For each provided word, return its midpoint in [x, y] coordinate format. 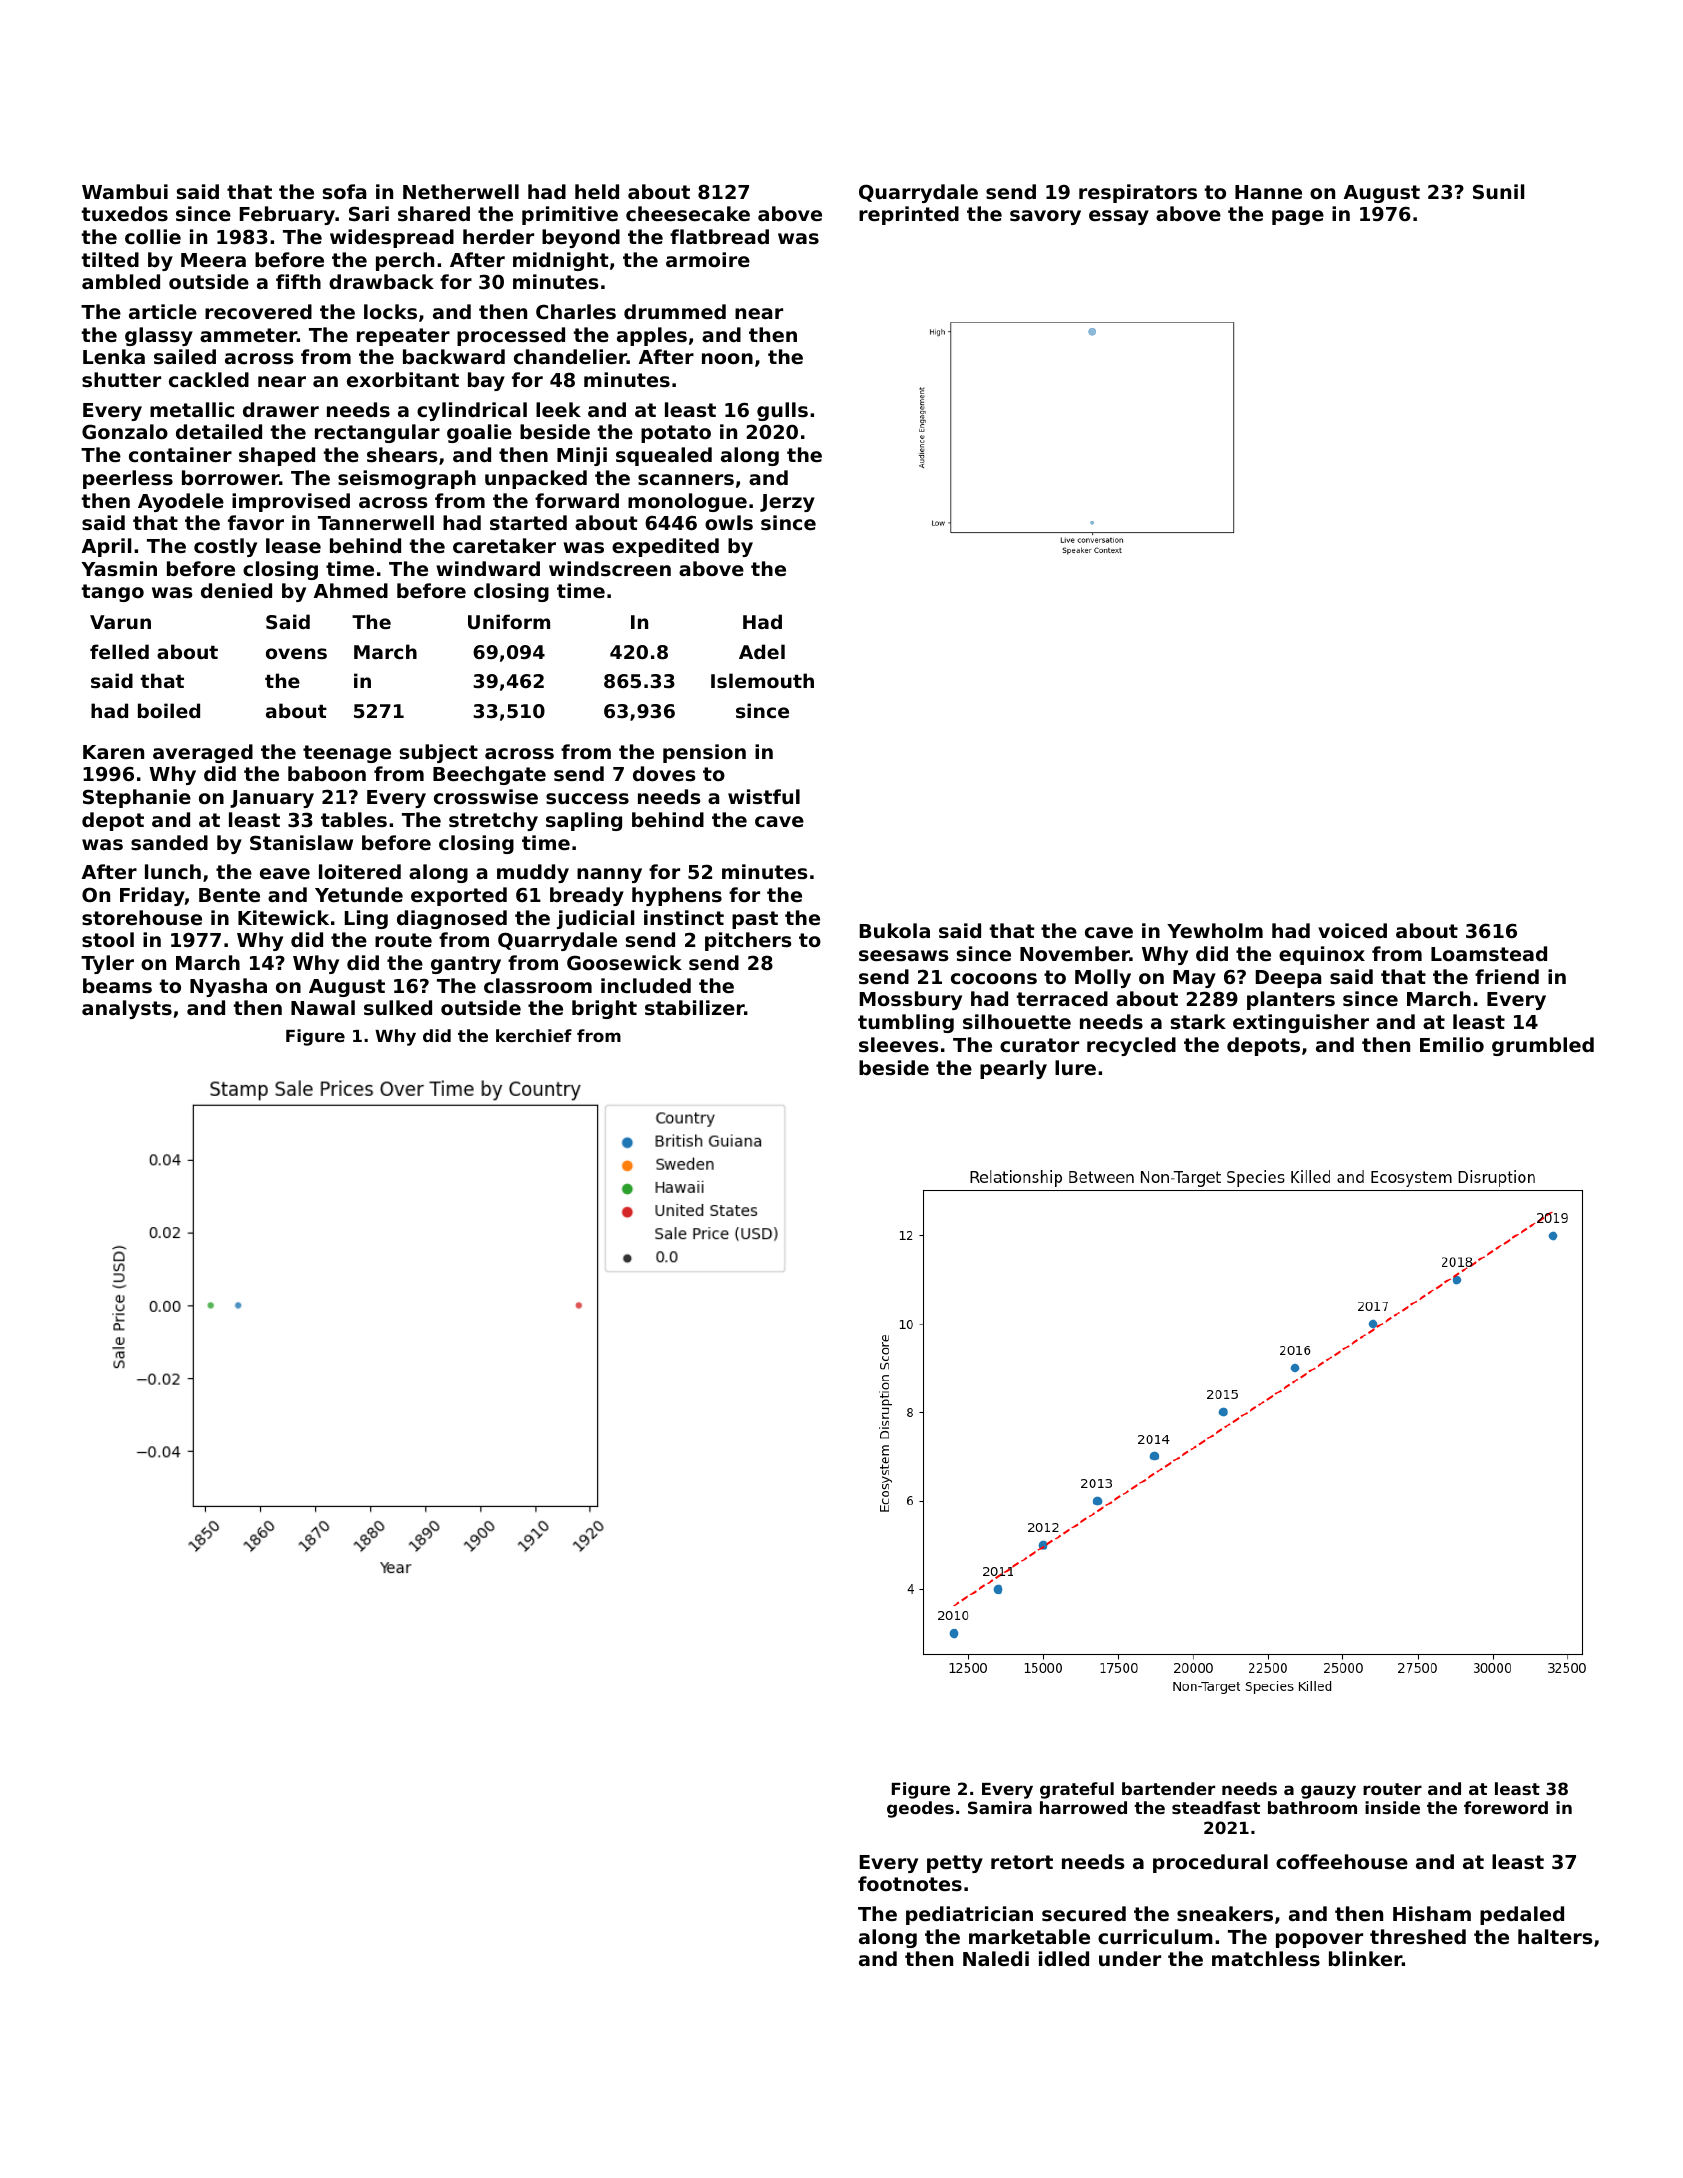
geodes [920, 1809]
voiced [1352, 930]
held [597, 191]
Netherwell [461, 191]
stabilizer [695, 1007]
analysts [127, 1009]
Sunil [1498, 192]
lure [1075, 1067]
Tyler [107, 964]
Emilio [1452, 1044]
